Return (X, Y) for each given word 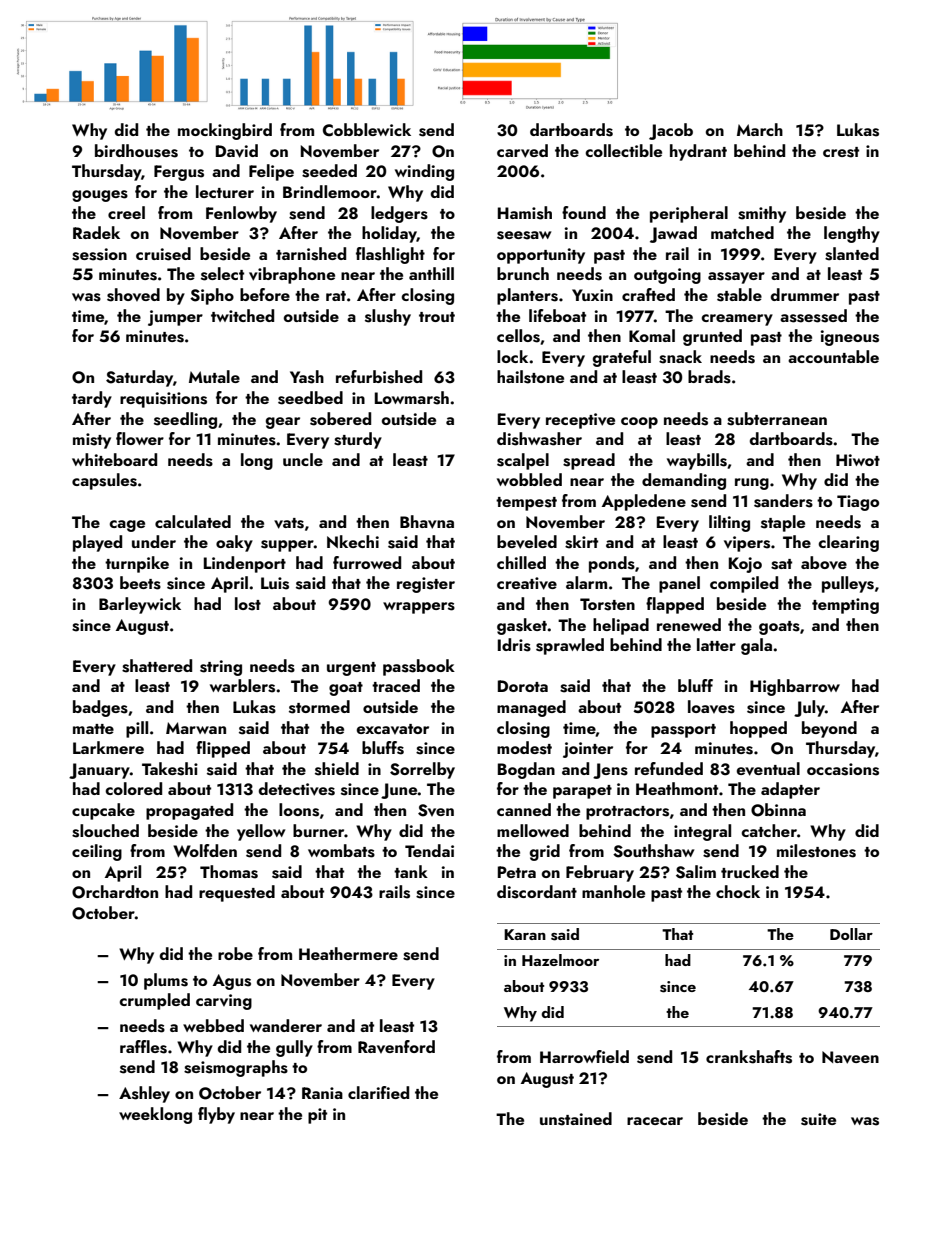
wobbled (529, 479)
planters (527, 296)
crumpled (154, 1001)
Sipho (212, 296)
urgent (351, 669)
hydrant (698, 152)
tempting (845, 606)
